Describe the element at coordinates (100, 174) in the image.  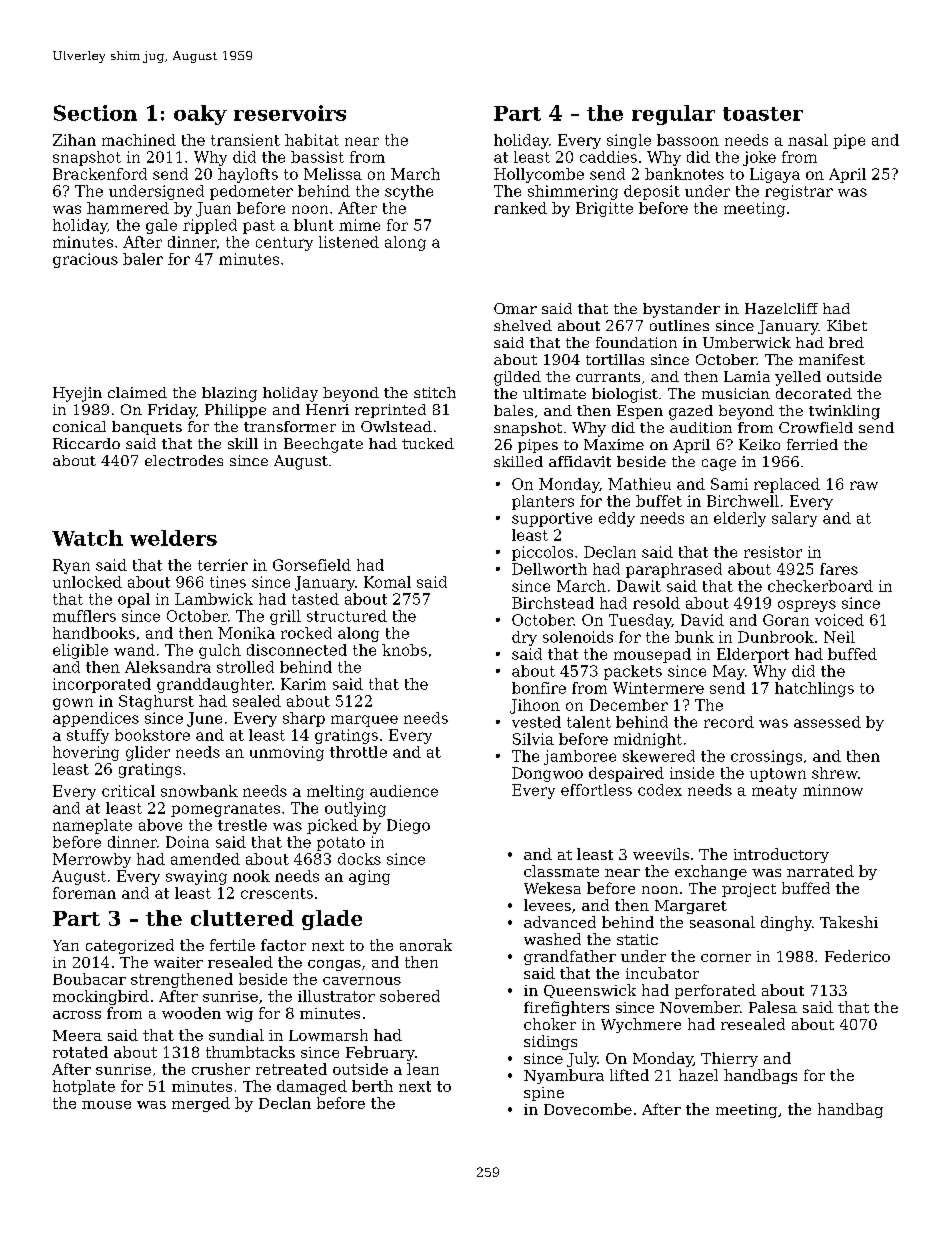
I see `Brackenford` at that location.
